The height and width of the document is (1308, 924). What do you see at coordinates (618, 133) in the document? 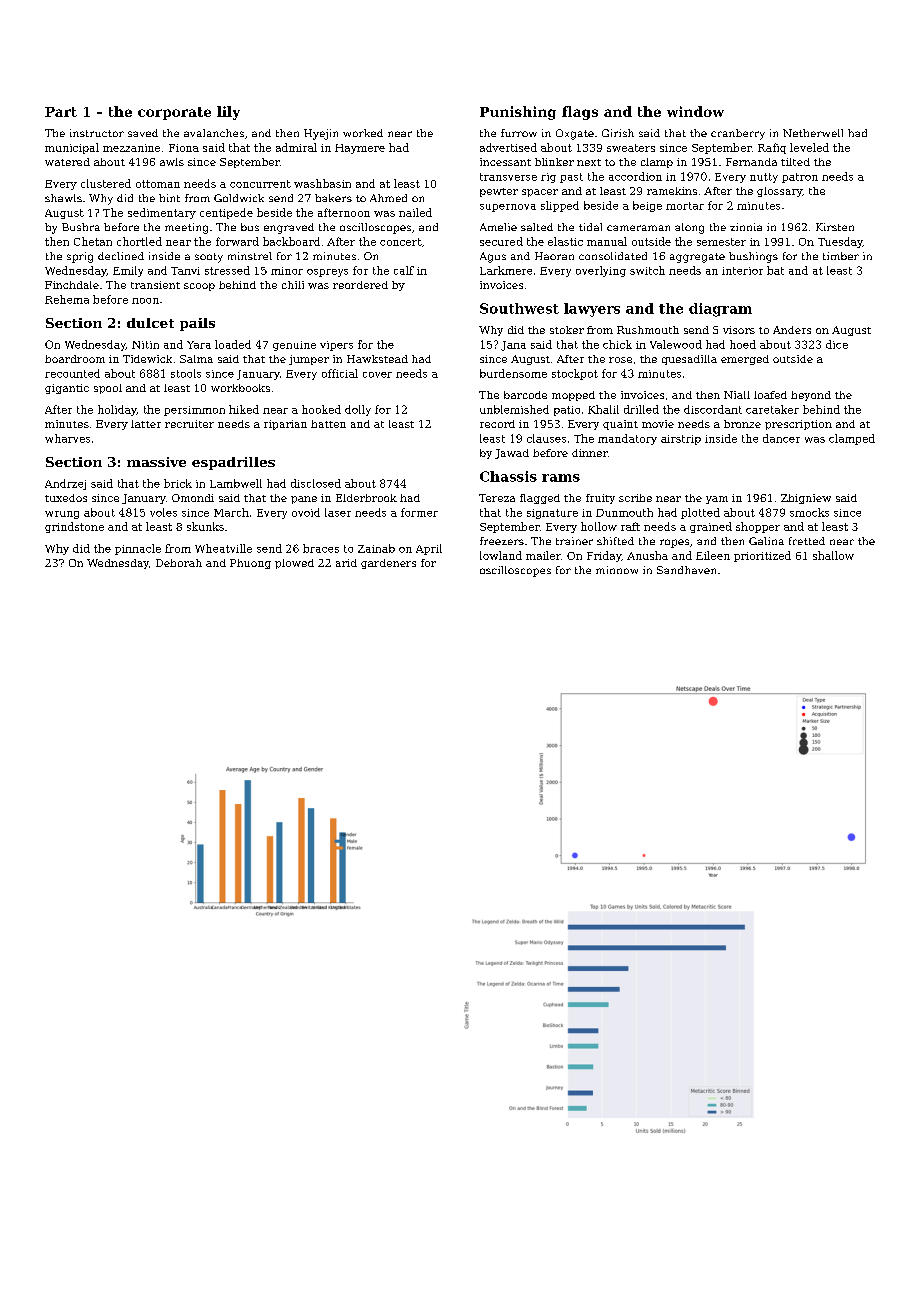
I see `Girish` at bounding box center [618, 133].
